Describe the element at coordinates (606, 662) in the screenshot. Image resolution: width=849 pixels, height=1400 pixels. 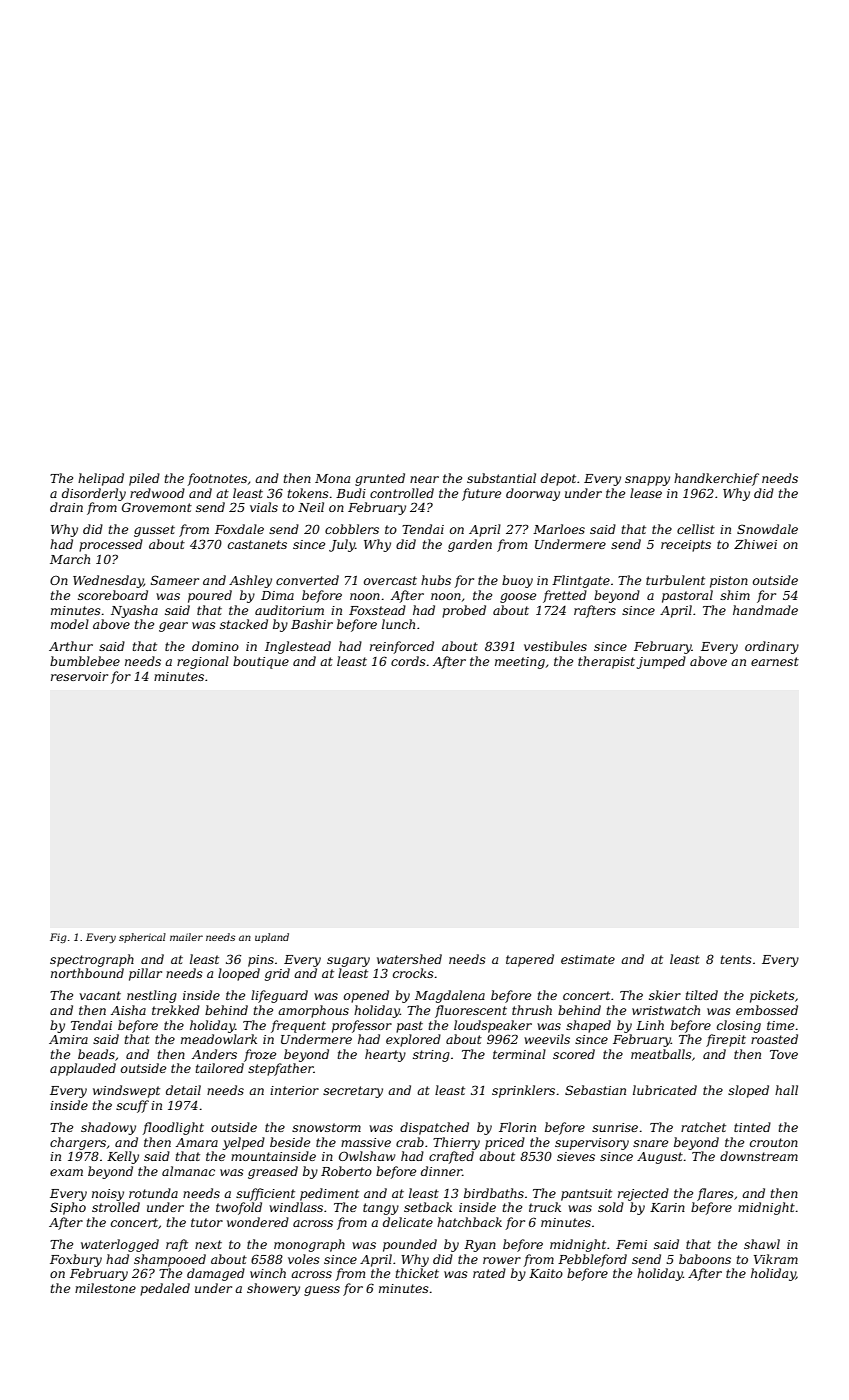
I see `therapist` at that location.
